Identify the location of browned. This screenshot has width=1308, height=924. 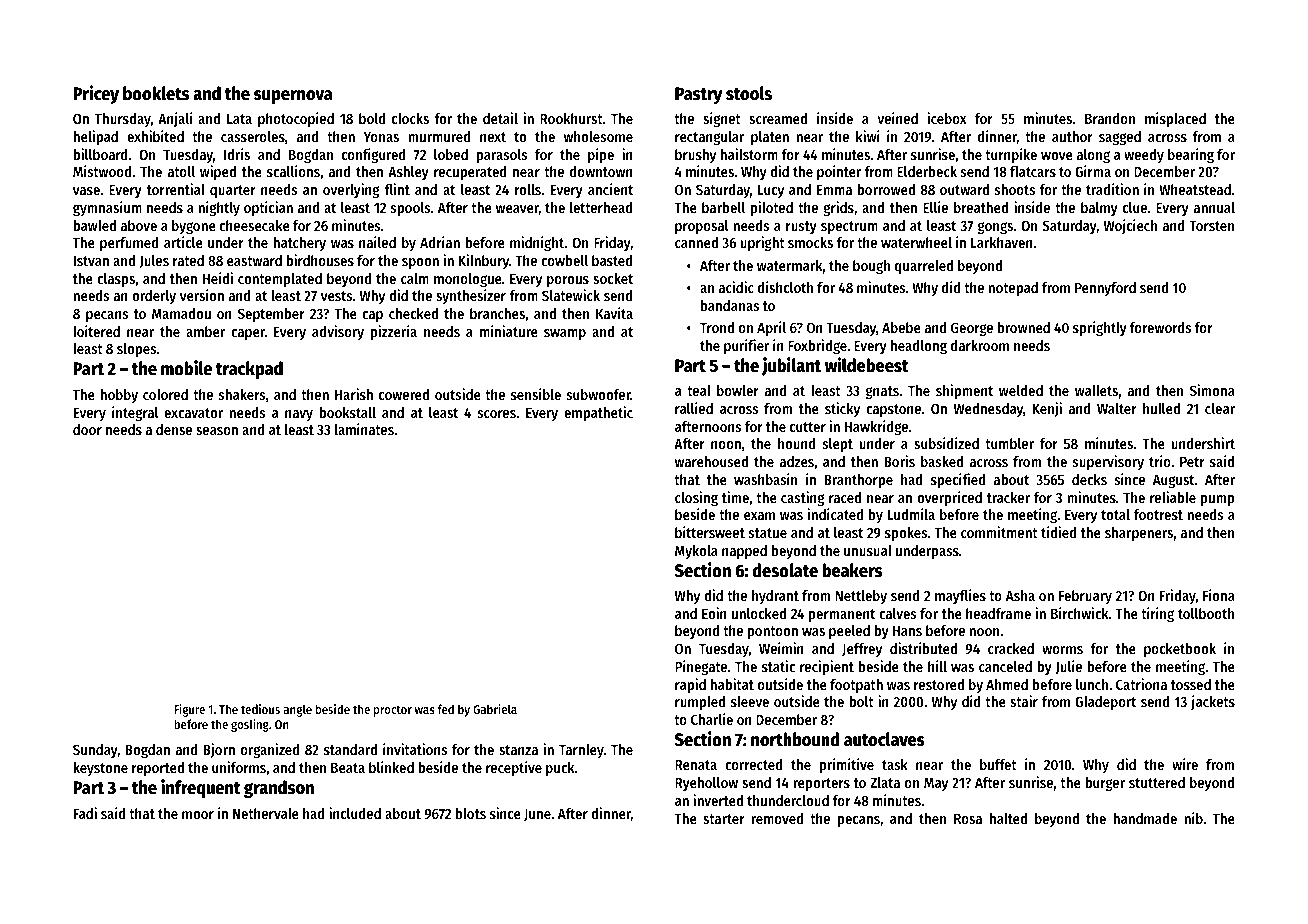
(1024, 327).
